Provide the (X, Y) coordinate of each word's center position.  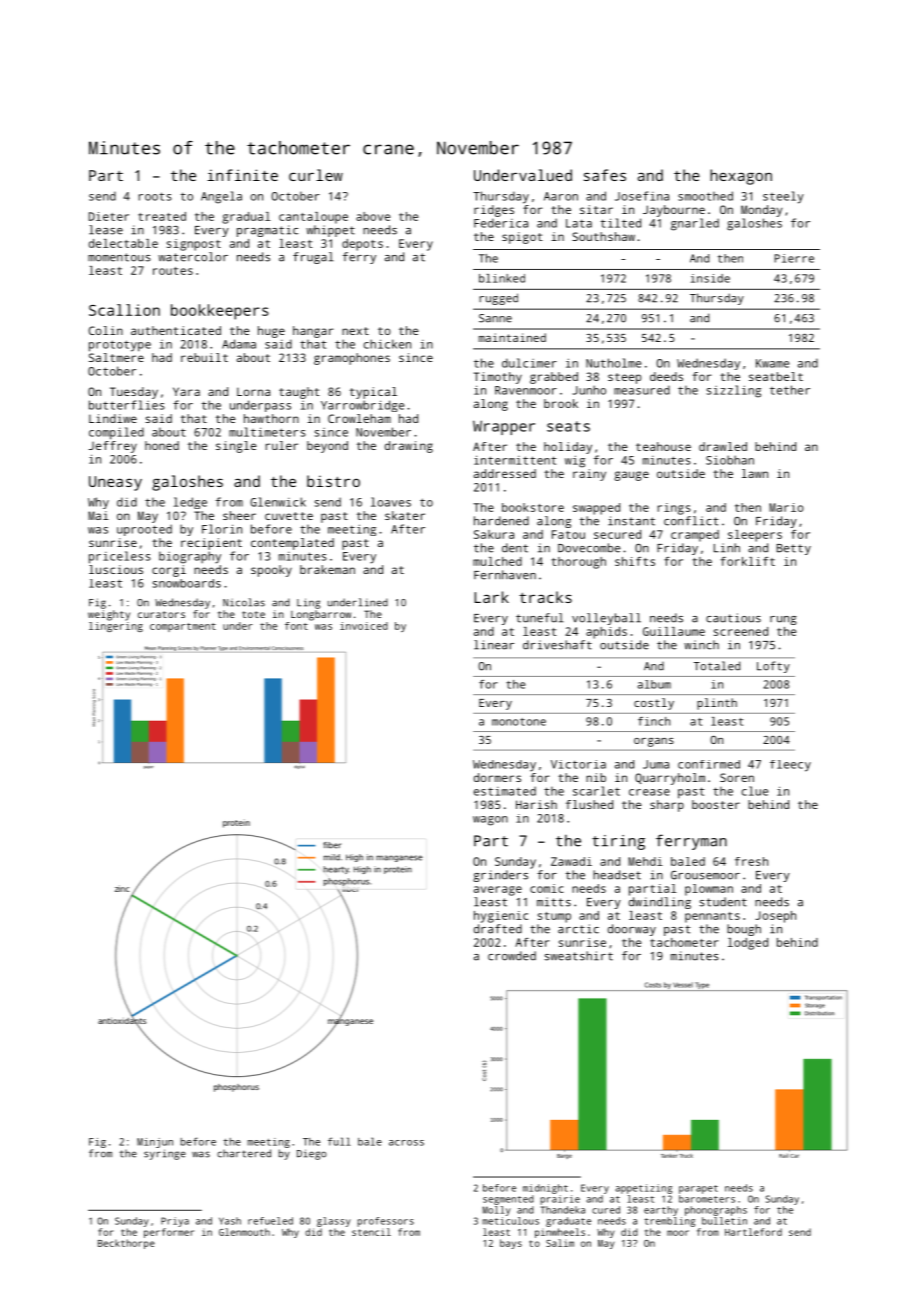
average (498, 891)
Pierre (794, 258)
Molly (497, 1211)
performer (169, 1233)
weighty (109, 615)
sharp (667, 806)
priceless (120, 557)
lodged (748, 944)
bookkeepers (220, 312)
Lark (491, 597)
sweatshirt (578, 956)
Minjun (155, 1143)
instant (631, 521)
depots (362, 245)
